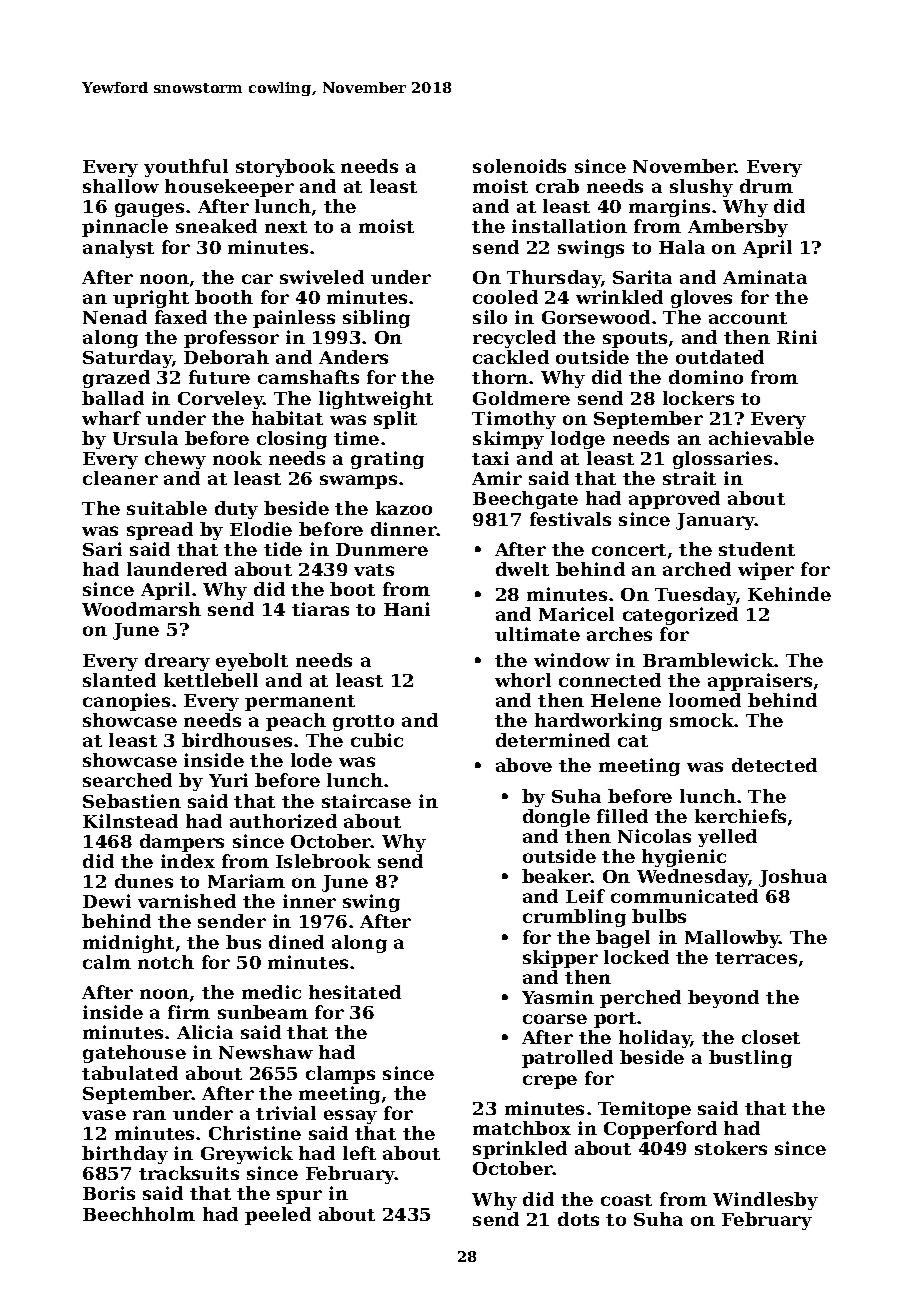 This screenshot has height=1298, width=915. What do you see at coordinates (115, 317) in the screenshot?
I see `Nenad` at bounding box center [115, 317].
